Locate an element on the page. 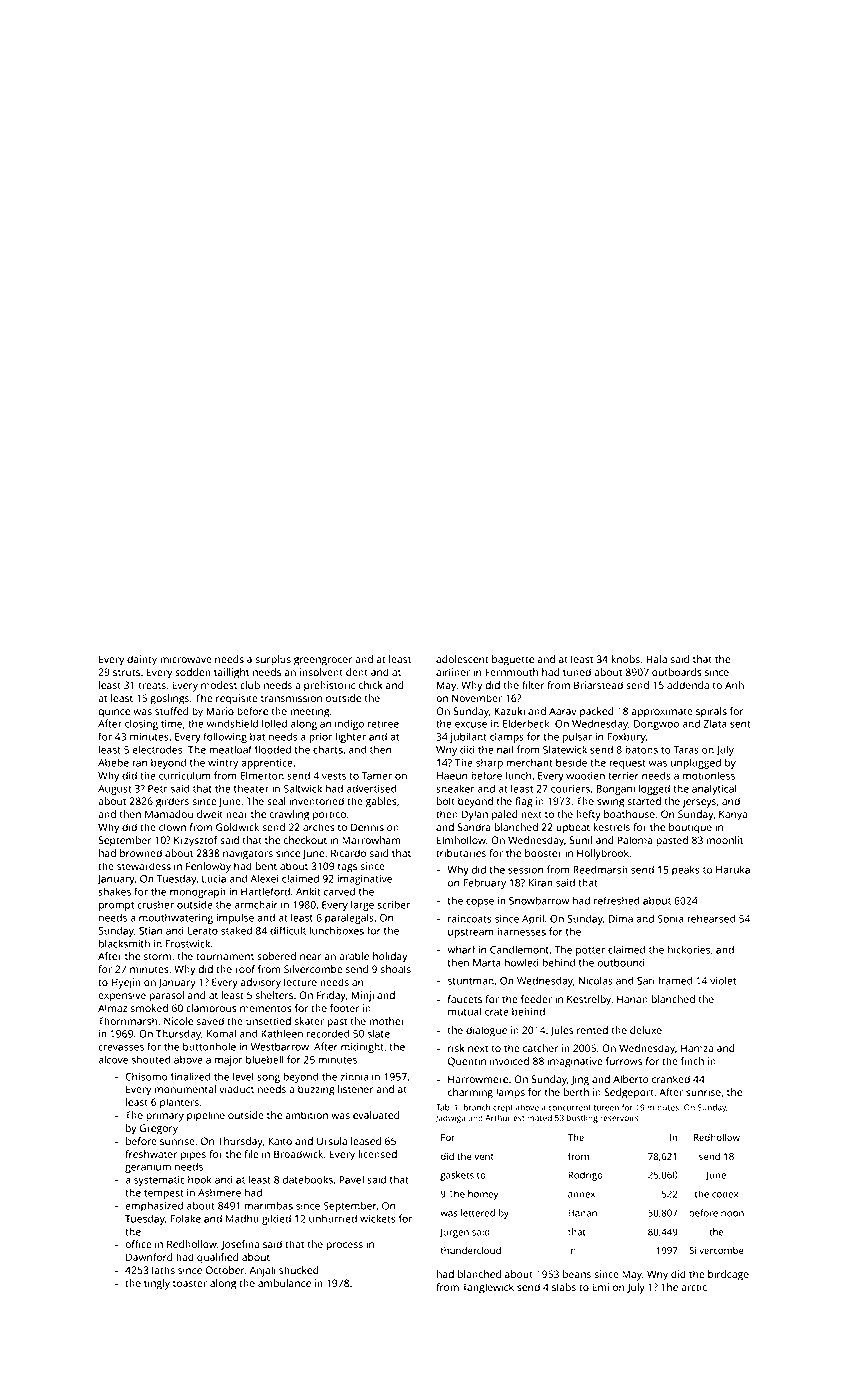  office is located at coordinates (138, 1244).
